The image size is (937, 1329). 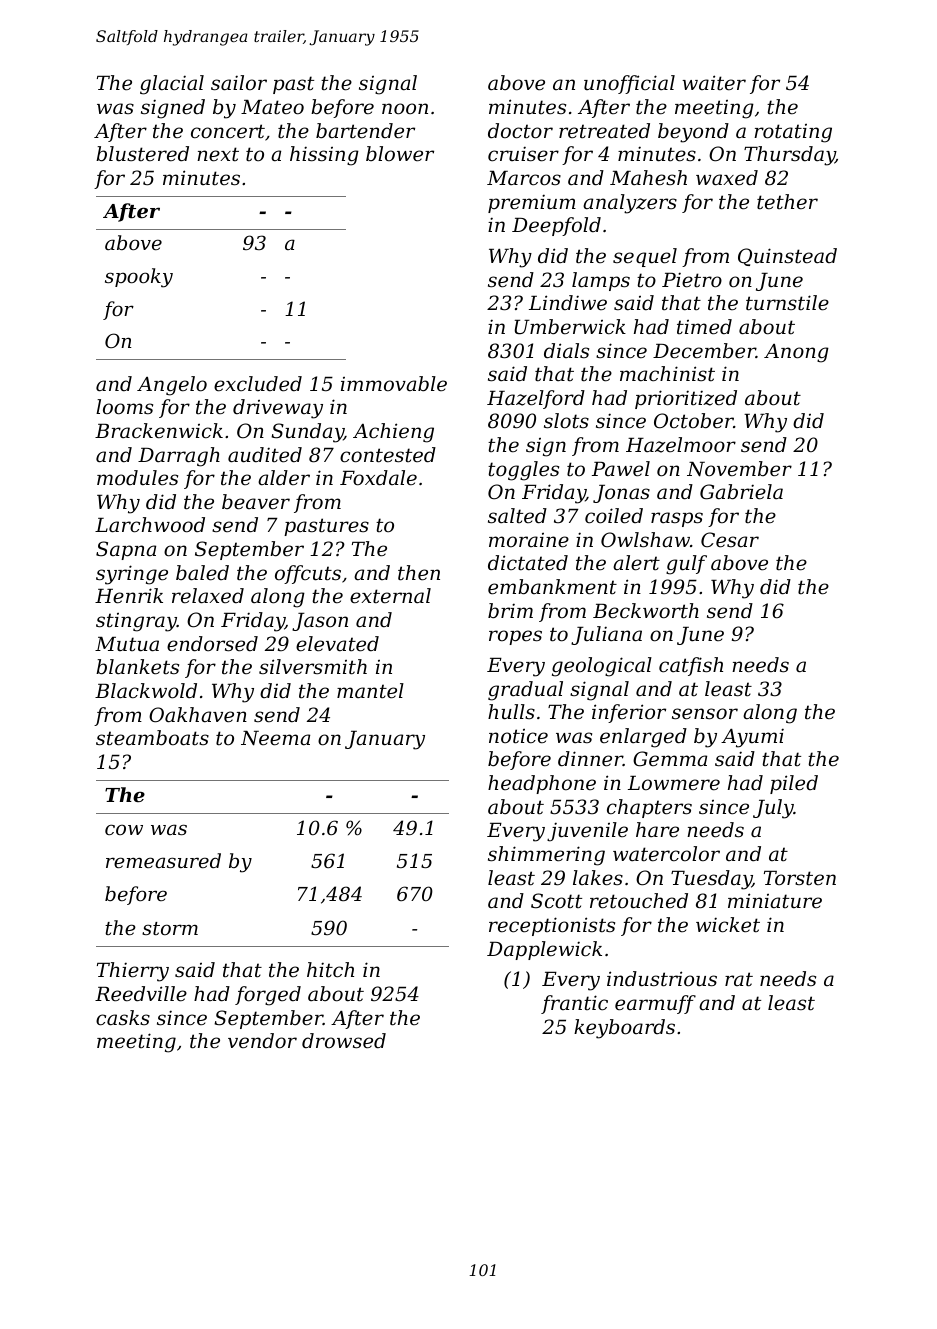 I want to click on embankment, so click(x=552, y=587).
